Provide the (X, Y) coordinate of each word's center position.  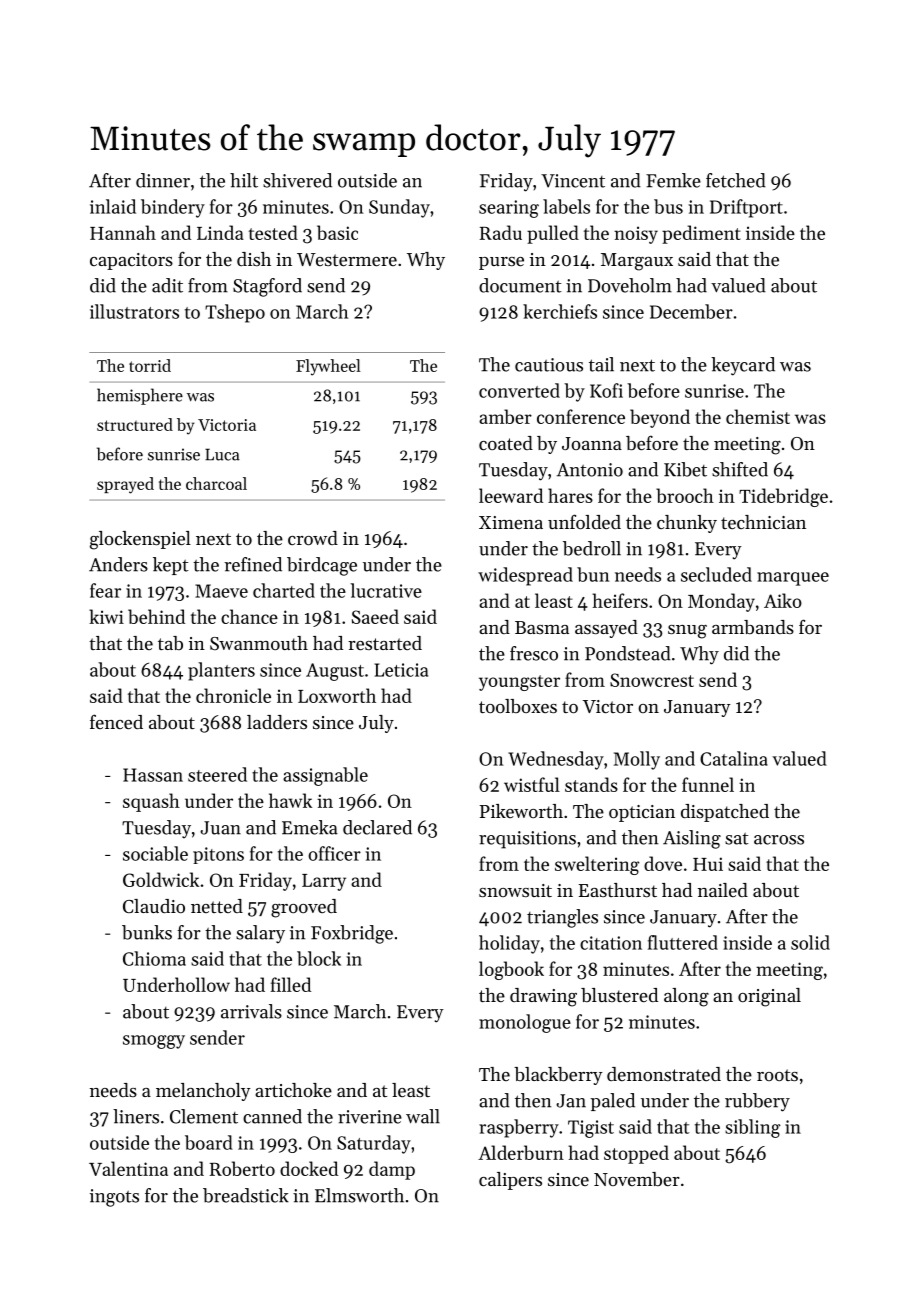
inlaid (113, 206)
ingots (114, 1198)
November (637, 1179)
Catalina (734, 758)
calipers (510, 1181)
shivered (297, 180)
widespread (525, 576)
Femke (673, 180)
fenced (116, 721)
